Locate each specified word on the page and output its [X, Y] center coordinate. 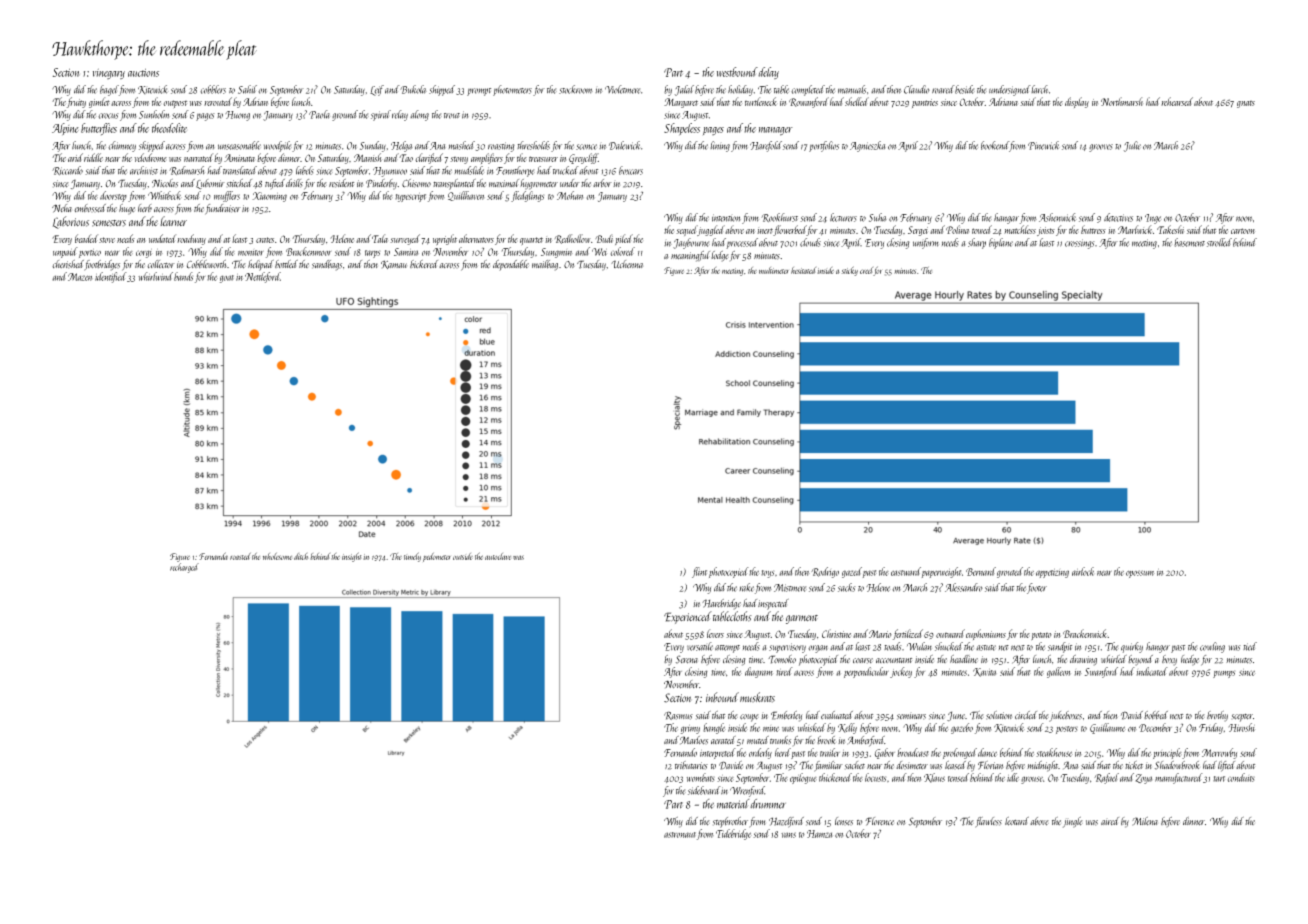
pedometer [437, 557]
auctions [143, 73]
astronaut [680, 835]
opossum [1140, 574]
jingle [1073, 822]
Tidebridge [734, 834]
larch [1039, 89]
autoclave [498, 556]
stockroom [576, 89]
